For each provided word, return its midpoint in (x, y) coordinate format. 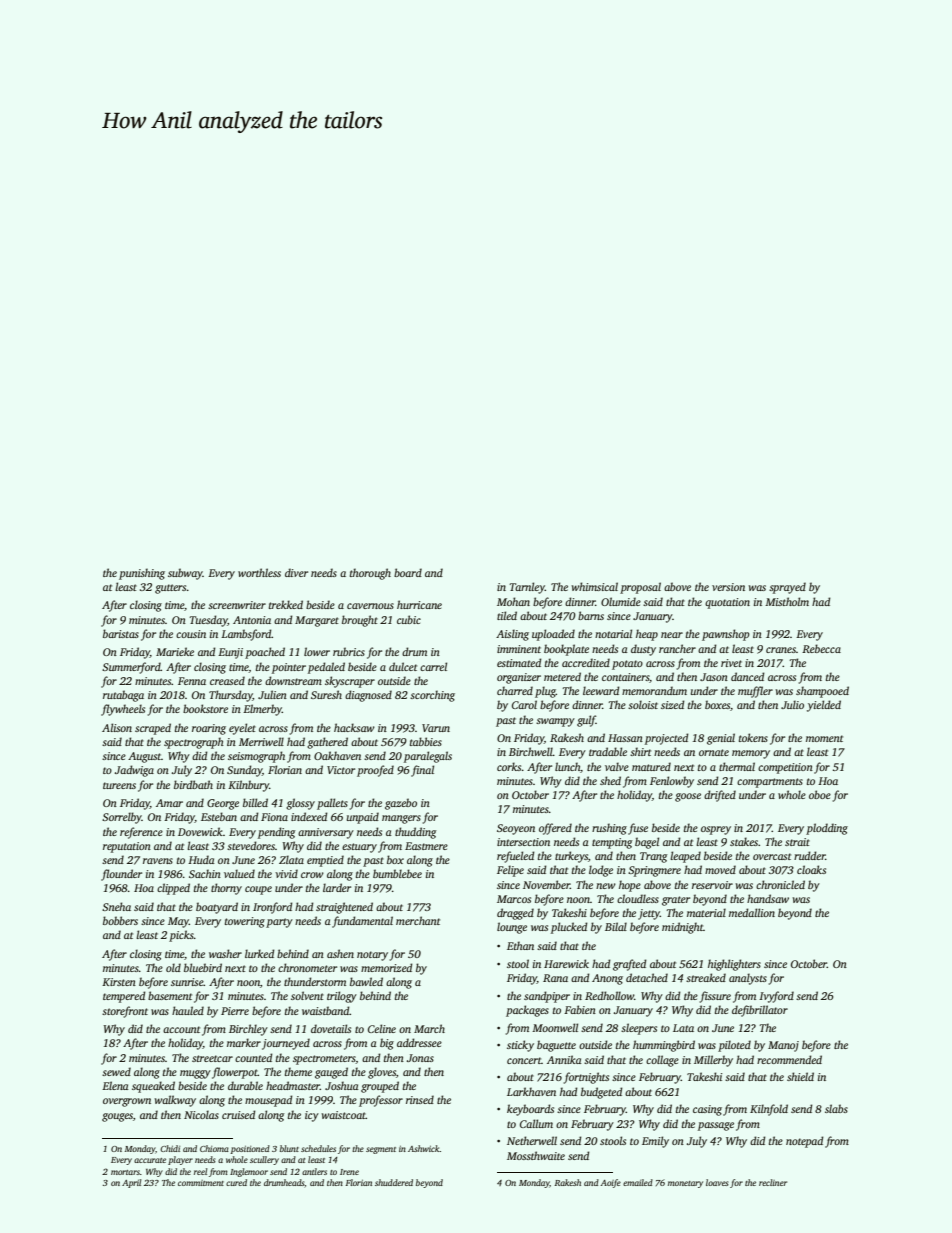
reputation (127, 847)
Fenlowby (672, 782)
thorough (370, 574)
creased (227, 680)
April (131, 1183)
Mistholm (787, 601)
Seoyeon (516, 829)
